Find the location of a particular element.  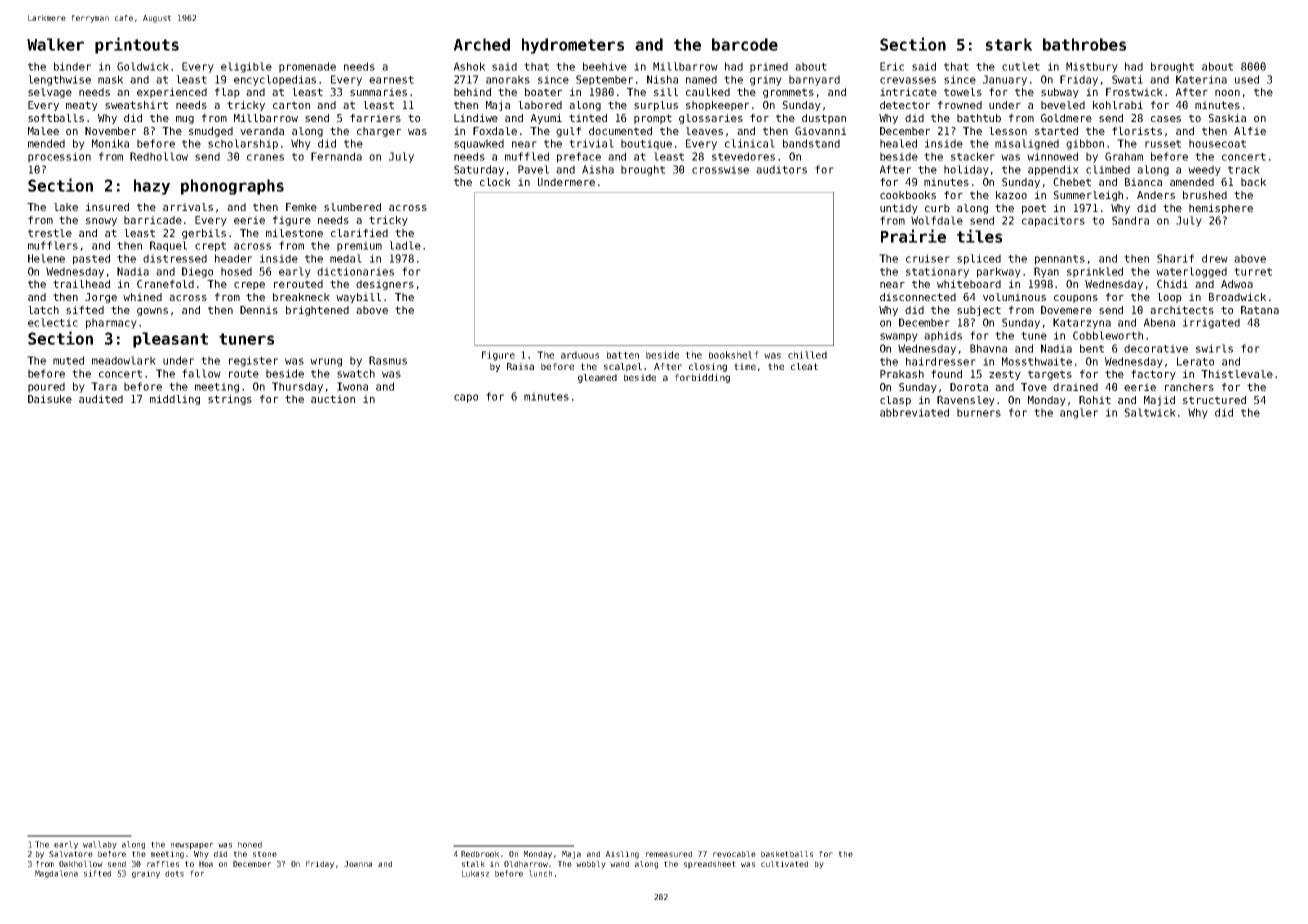

barcode is located at coordinates (745, 44).
